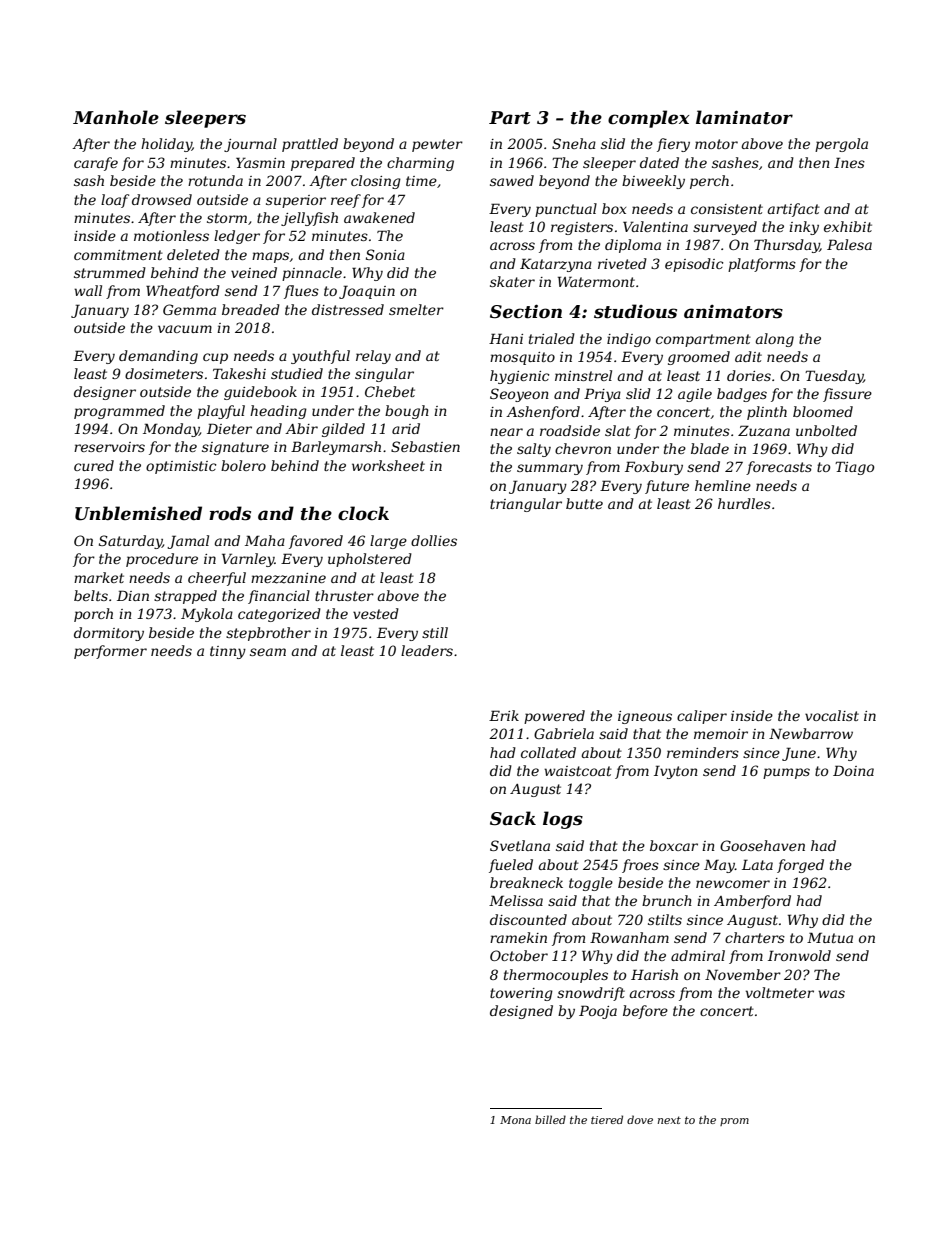 The height and width of the screenshot is (1233, 952). Describe the element at coordinates (119, 412) in the screenshot. I see `programmed` at that location.
